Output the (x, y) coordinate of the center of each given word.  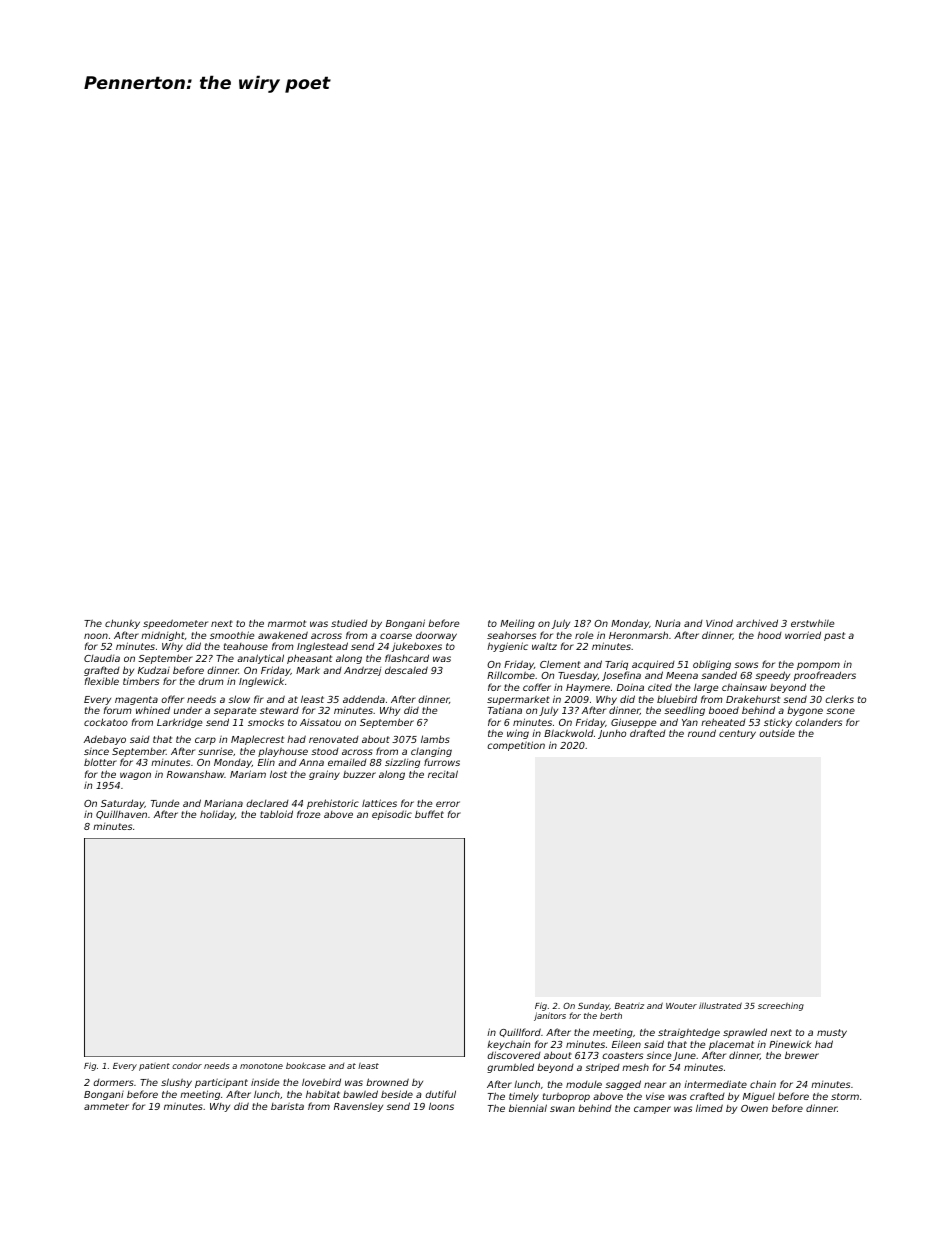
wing (518, 734)
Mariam (248, 774)
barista (287, 1106)
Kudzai (154, 670)
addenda (364, 699)
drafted (648, 733)
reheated (723, 722)
